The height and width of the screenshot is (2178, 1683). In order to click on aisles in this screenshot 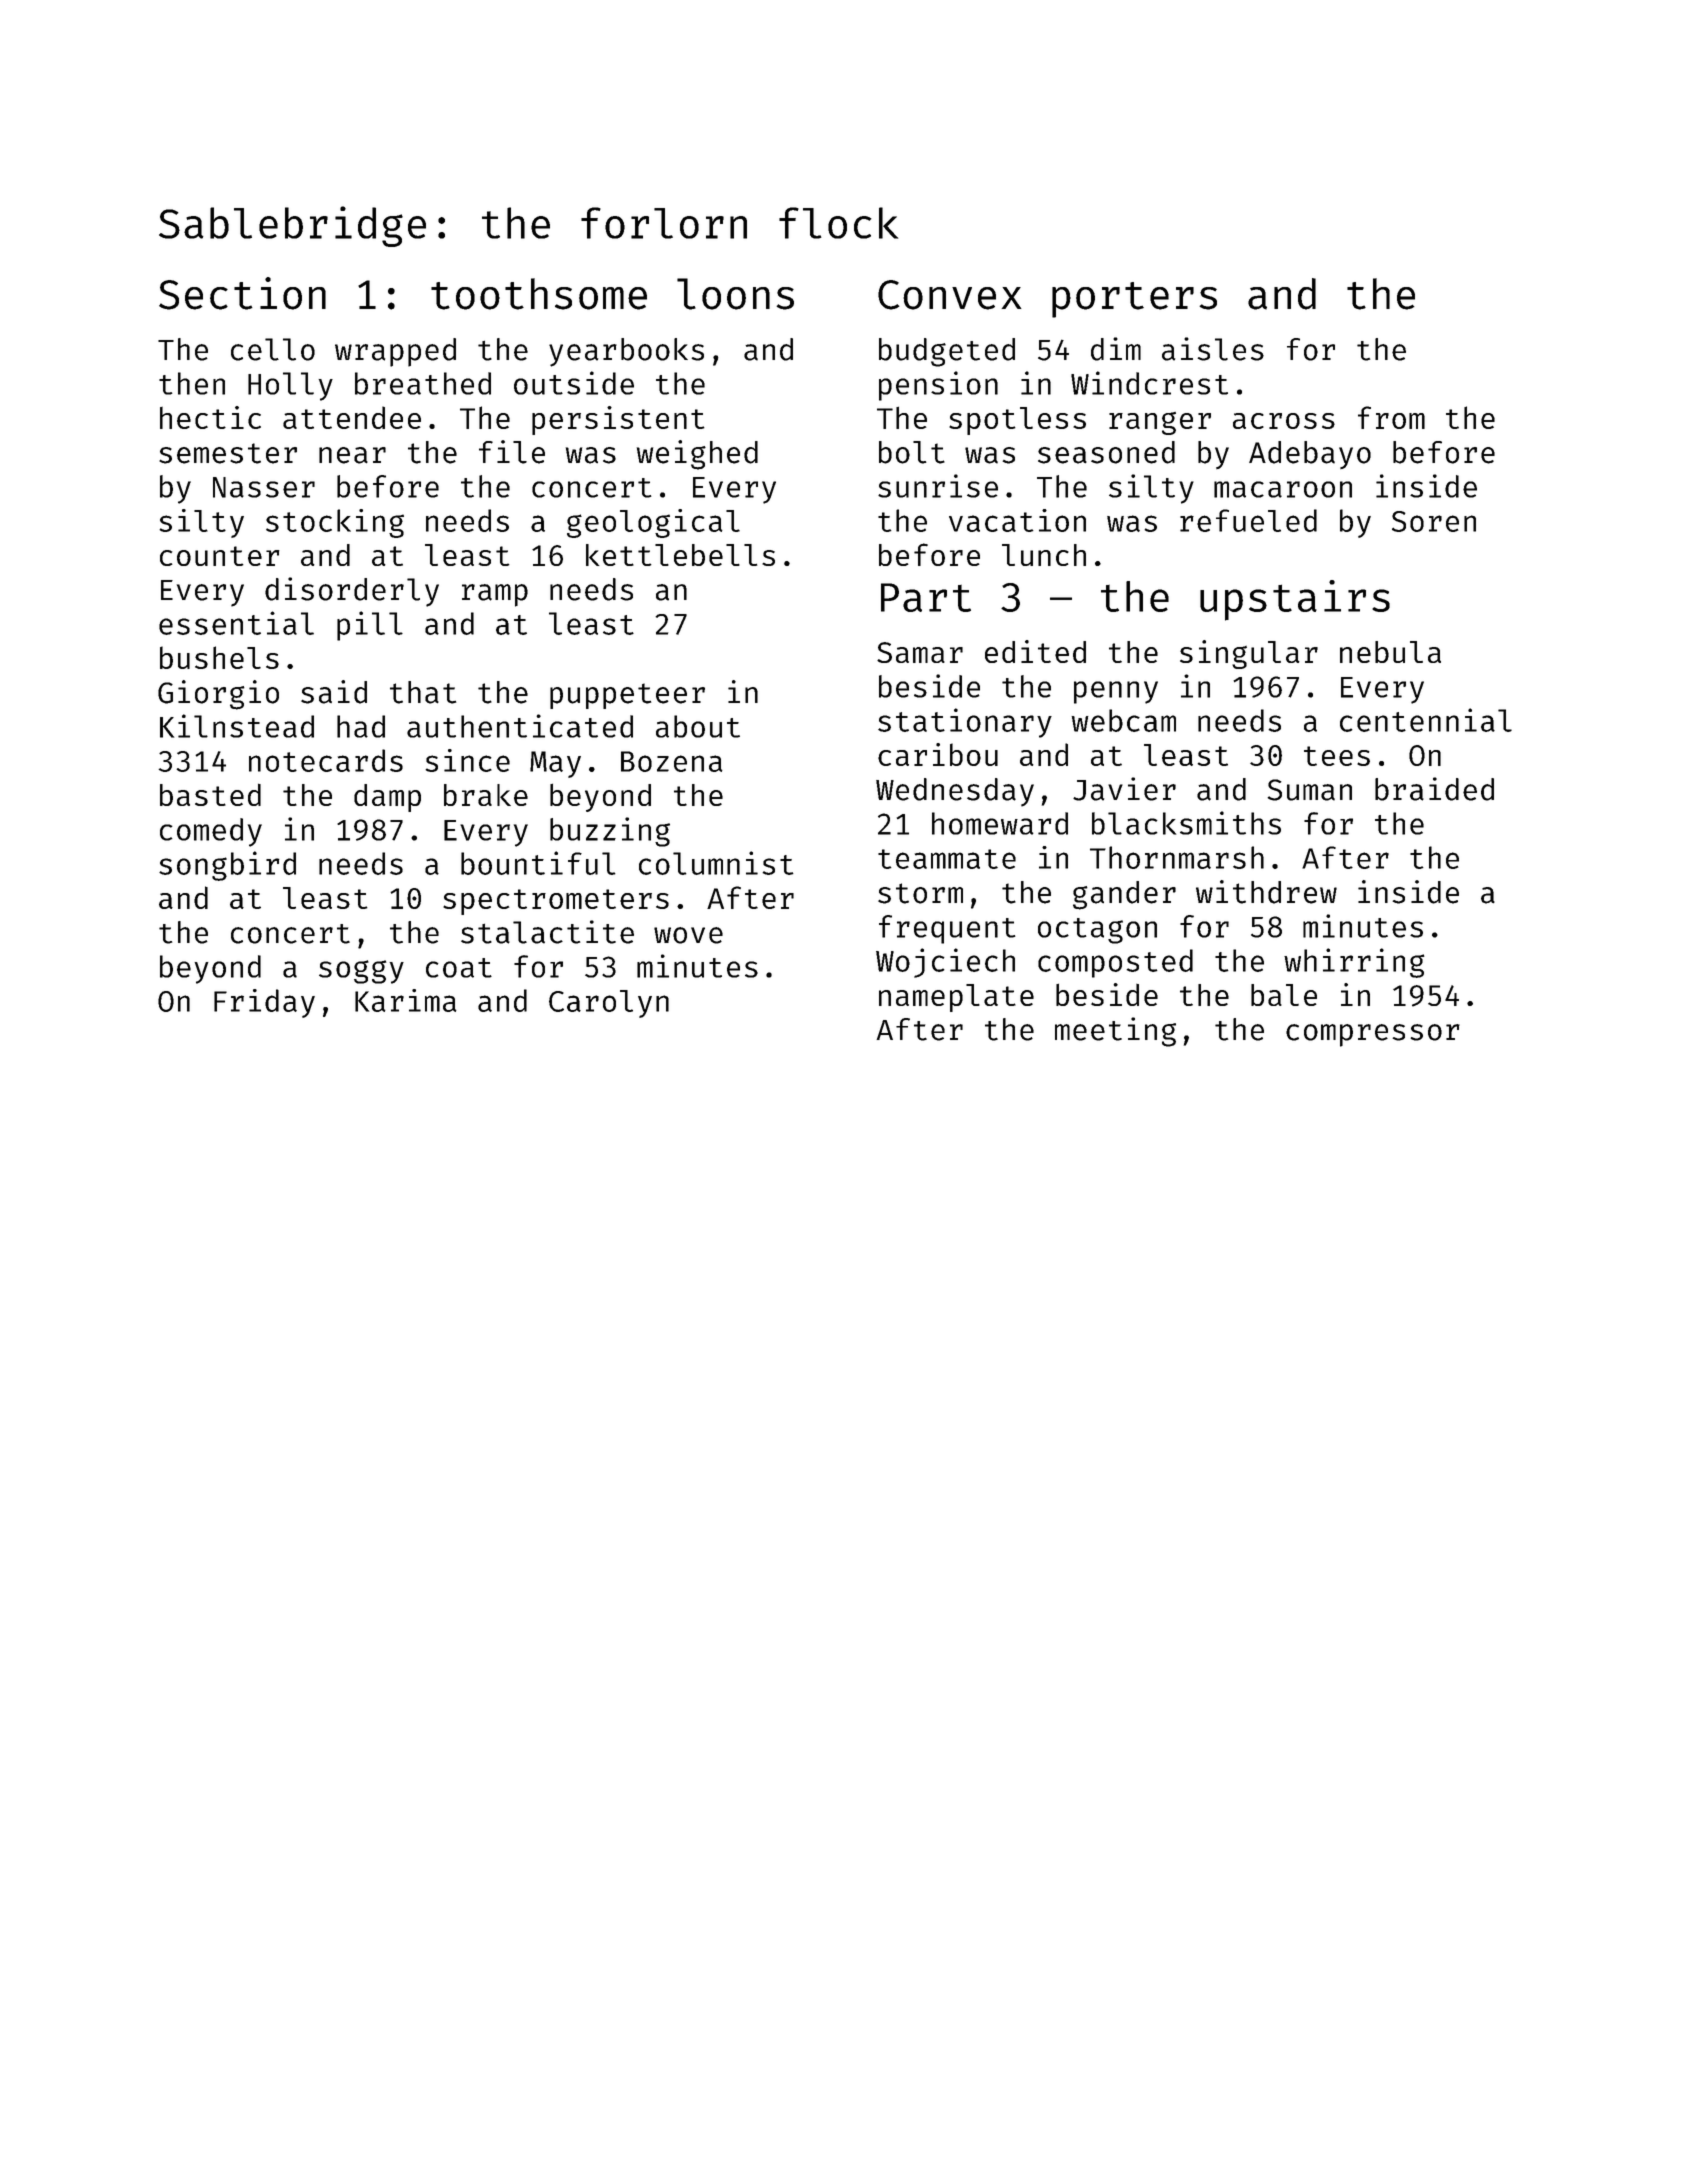, I will do `click(1213, 349)`.
